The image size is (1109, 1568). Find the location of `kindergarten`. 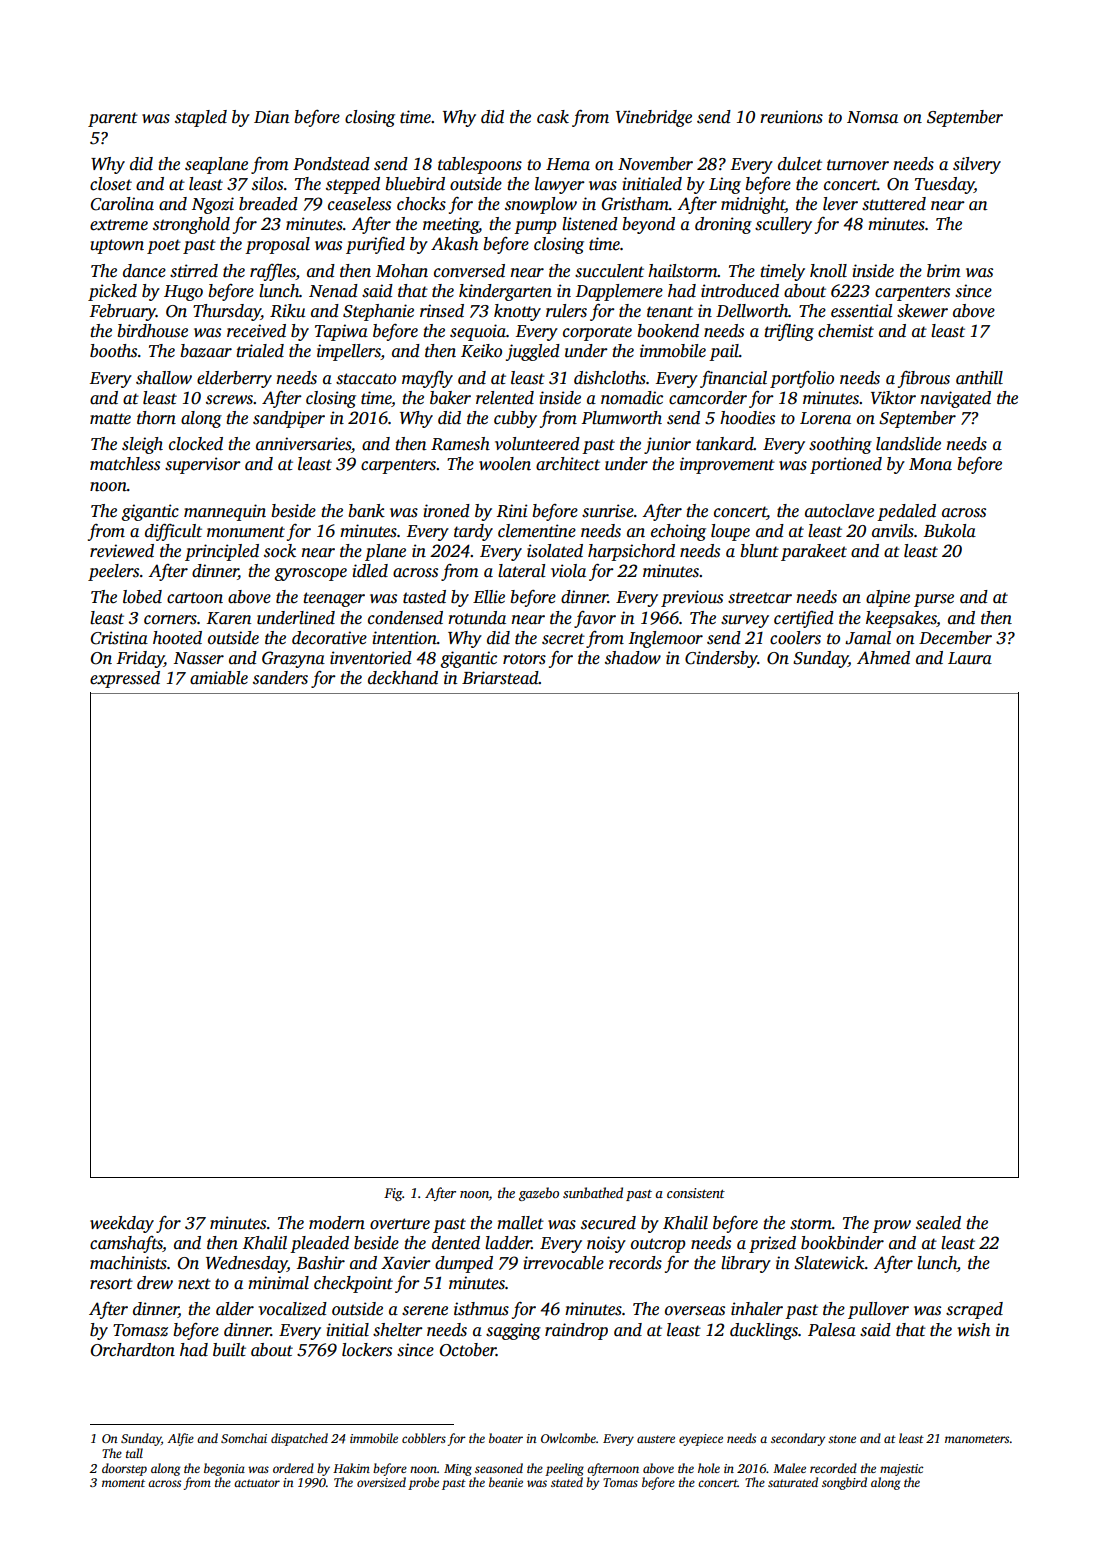

kindergarten is located at coordinates (505, 292).
